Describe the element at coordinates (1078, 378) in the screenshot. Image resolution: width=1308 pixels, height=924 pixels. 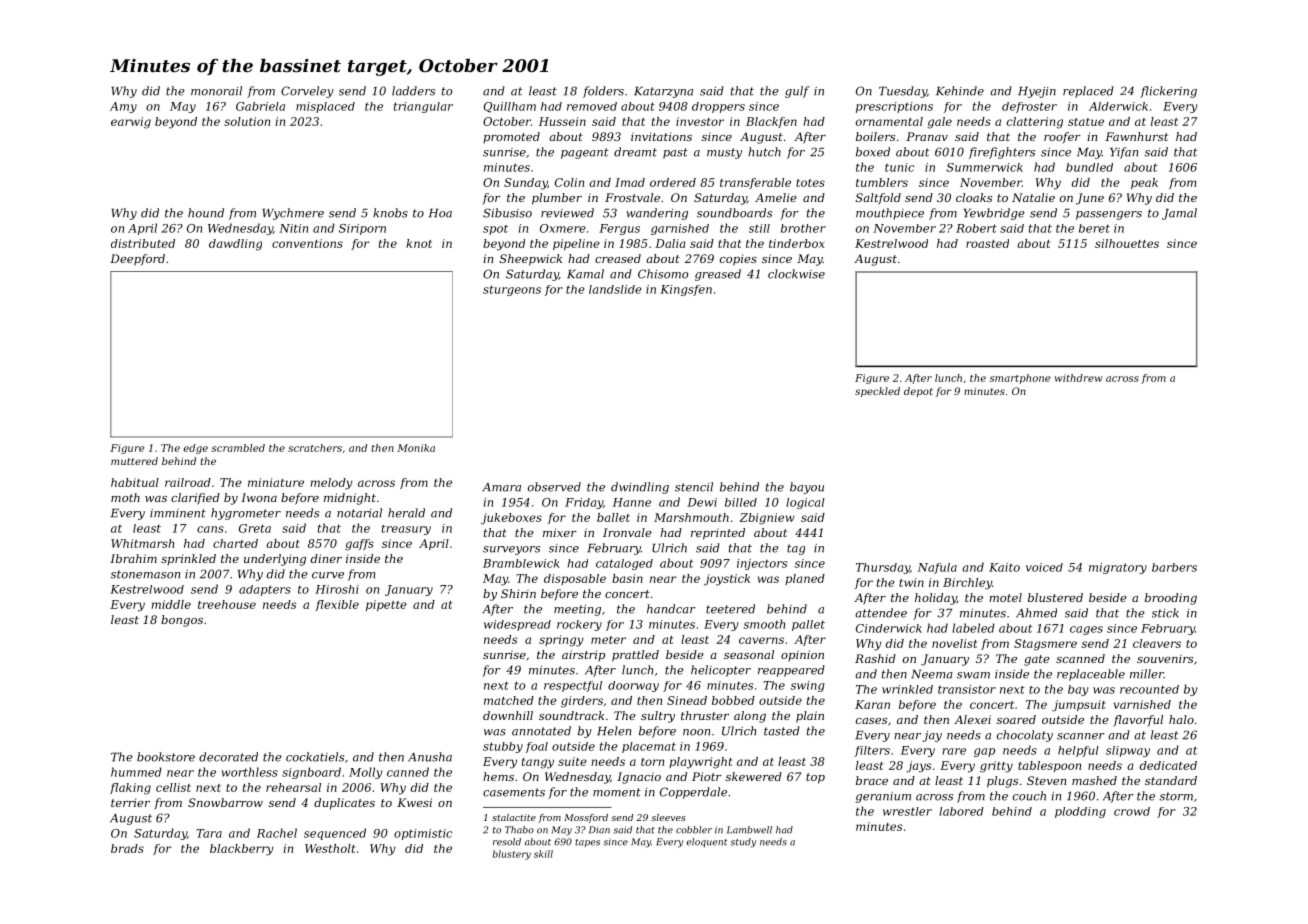
I see `withdrew` at that location.
